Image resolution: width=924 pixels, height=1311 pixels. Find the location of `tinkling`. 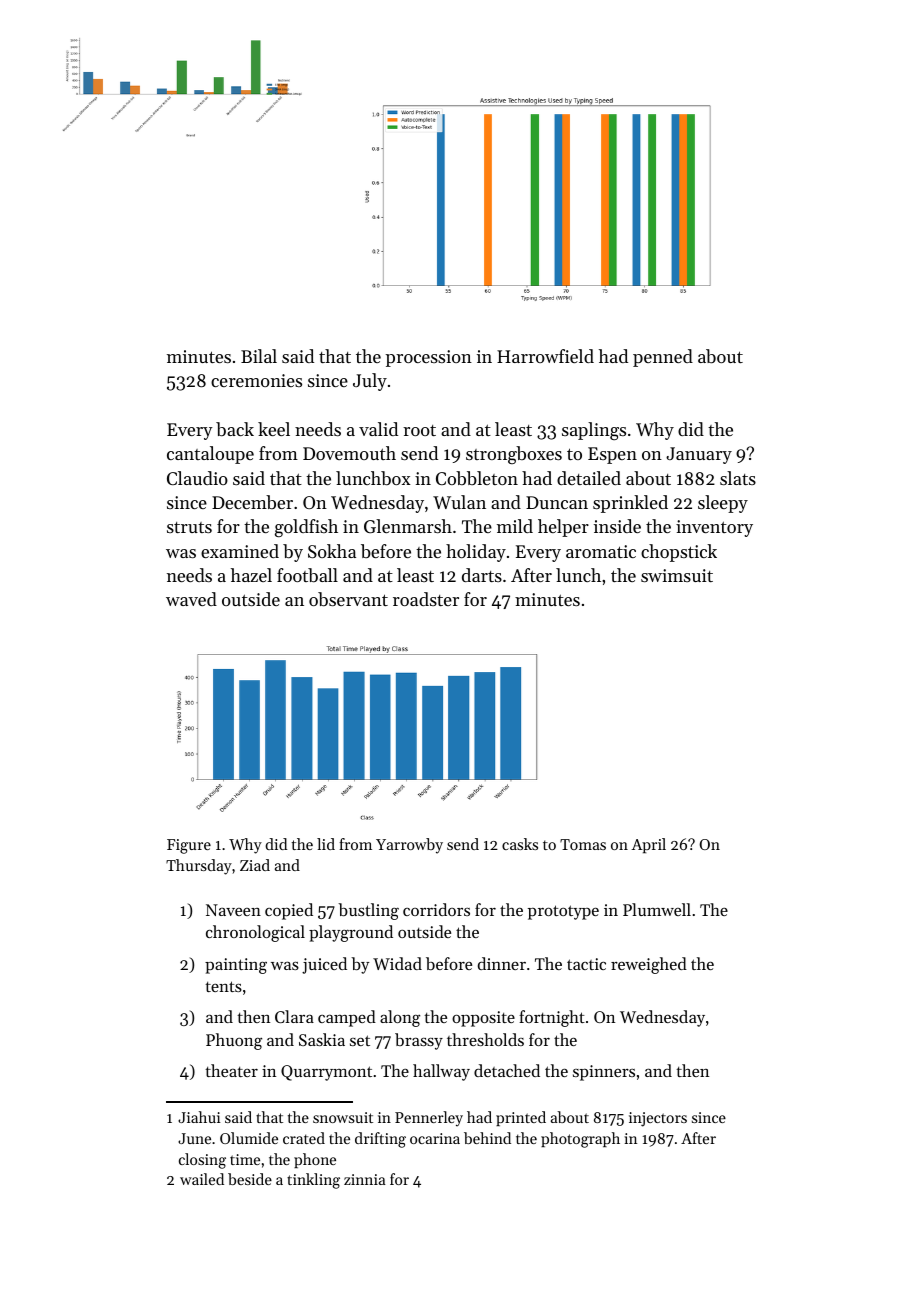

tinkling is located at coordinates (313, 1181).
